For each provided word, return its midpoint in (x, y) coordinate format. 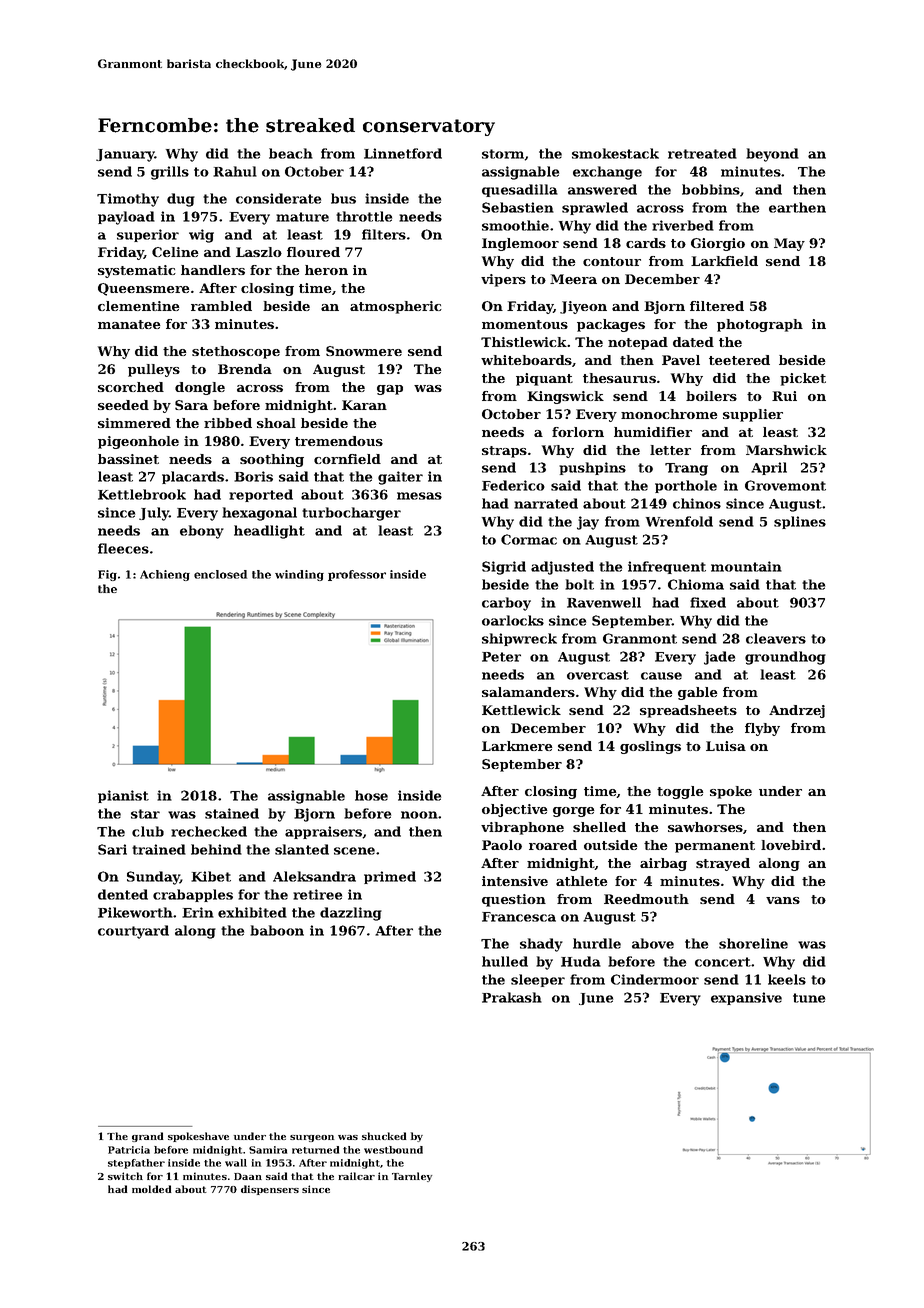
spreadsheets (688, 711)
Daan (248, 1176)
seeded (123, 405)
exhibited (252, 912)
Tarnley (412, 1177)
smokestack (615, 153)
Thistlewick (524, 342)
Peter (501, 657)
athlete (581, 881)
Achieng (165, 575)
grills (170, 173)
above (653, 943)
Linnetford (403, 153)
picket (803, 379)
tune (809, 998)
